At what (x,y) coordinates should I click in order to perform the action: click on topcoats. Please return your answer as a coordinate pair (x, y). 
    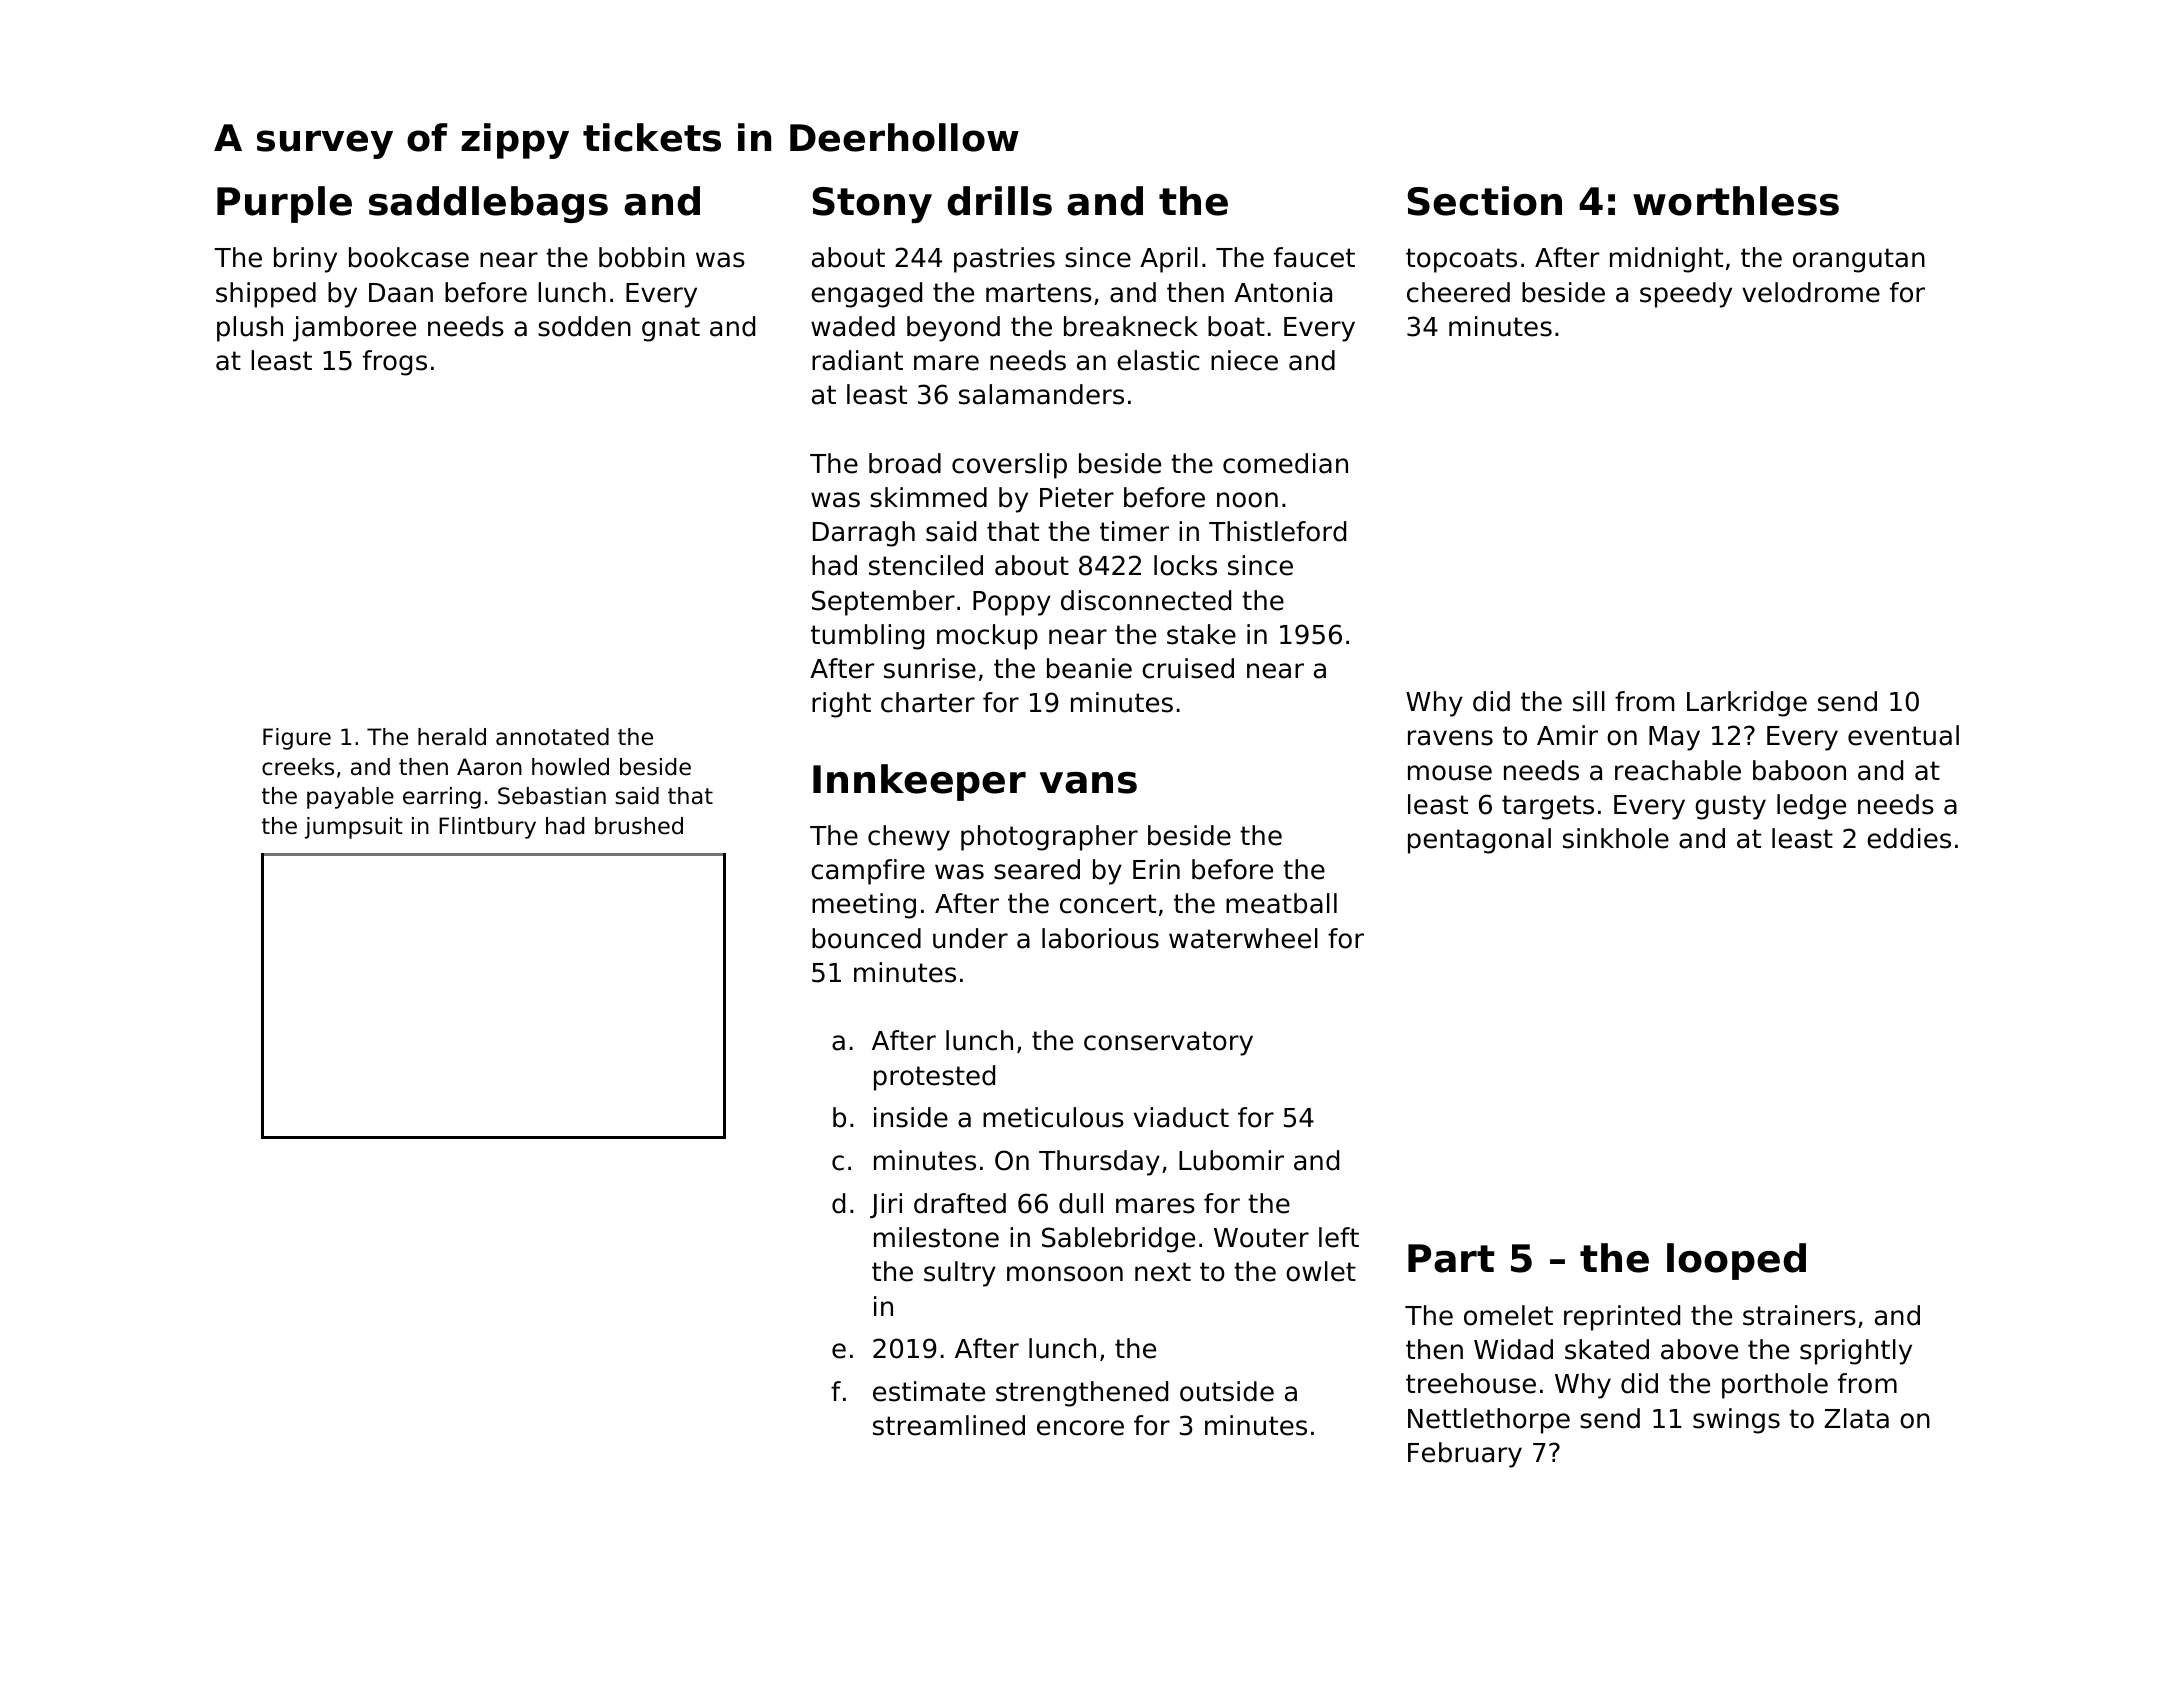
    Looking at the image, I should click on (1461, 260).
